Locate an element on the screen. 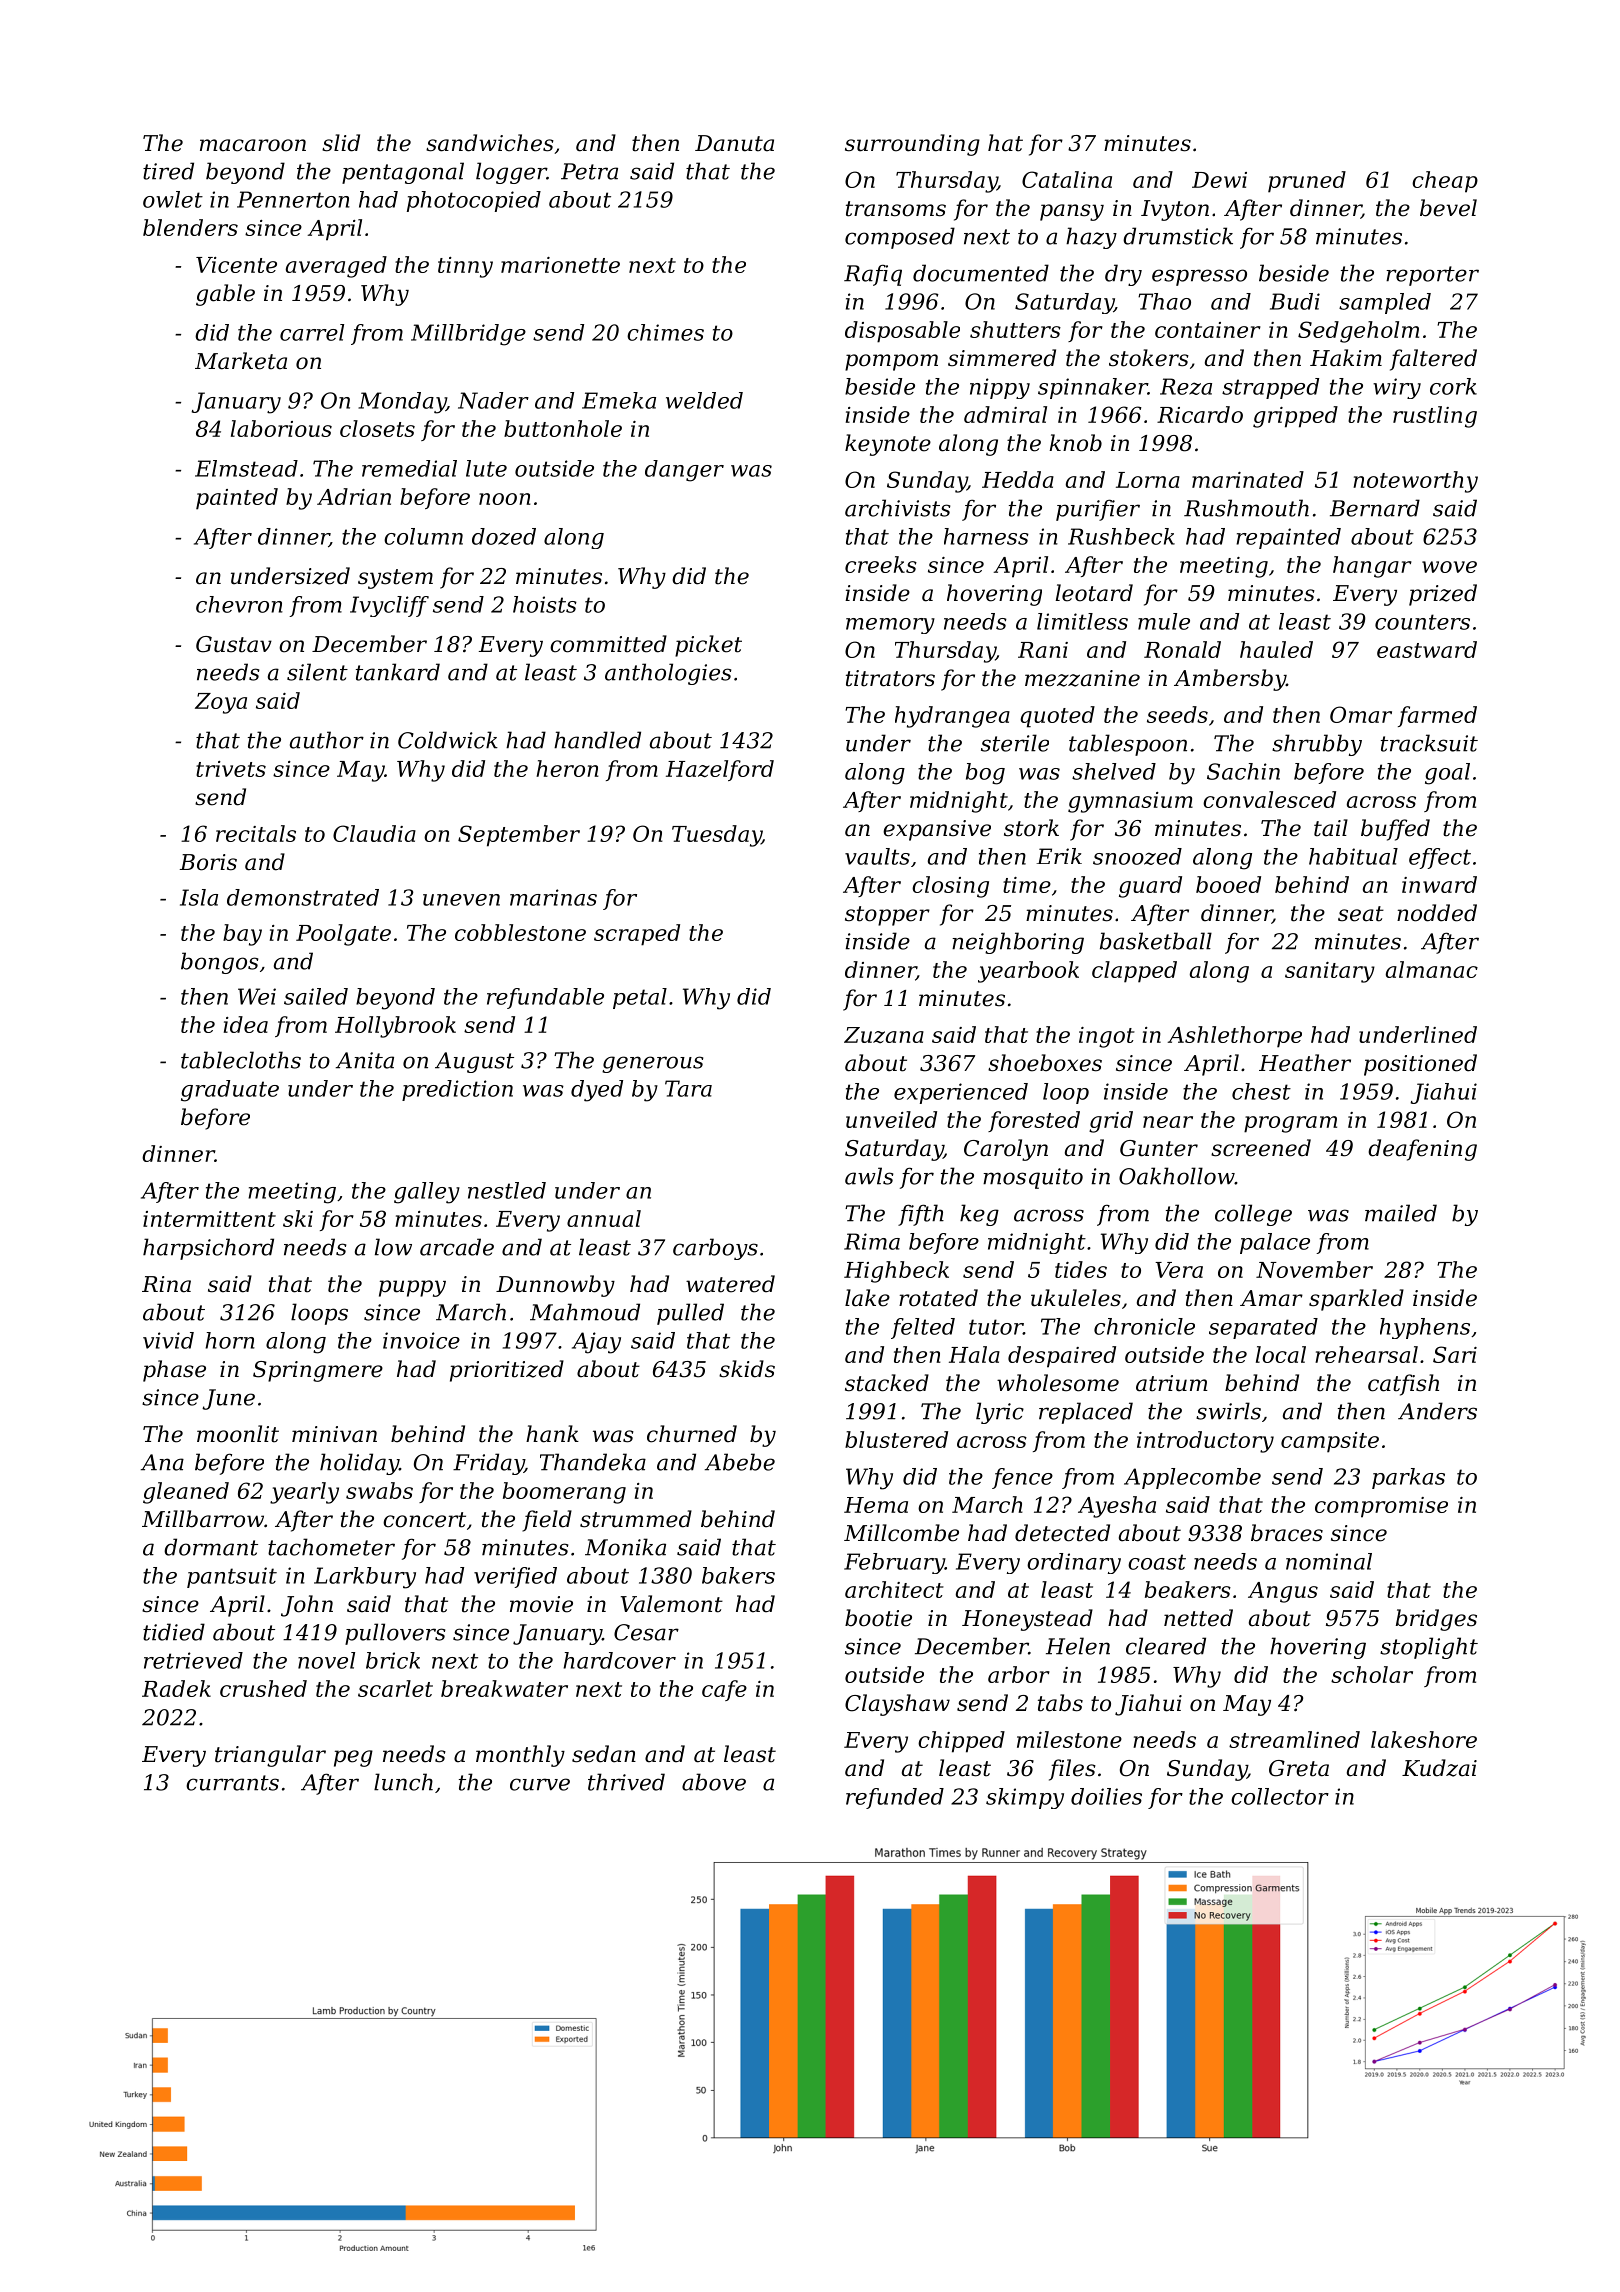 This screenshot has height=2292, width=1620. Erik is located at coordinates (1059, 856).
